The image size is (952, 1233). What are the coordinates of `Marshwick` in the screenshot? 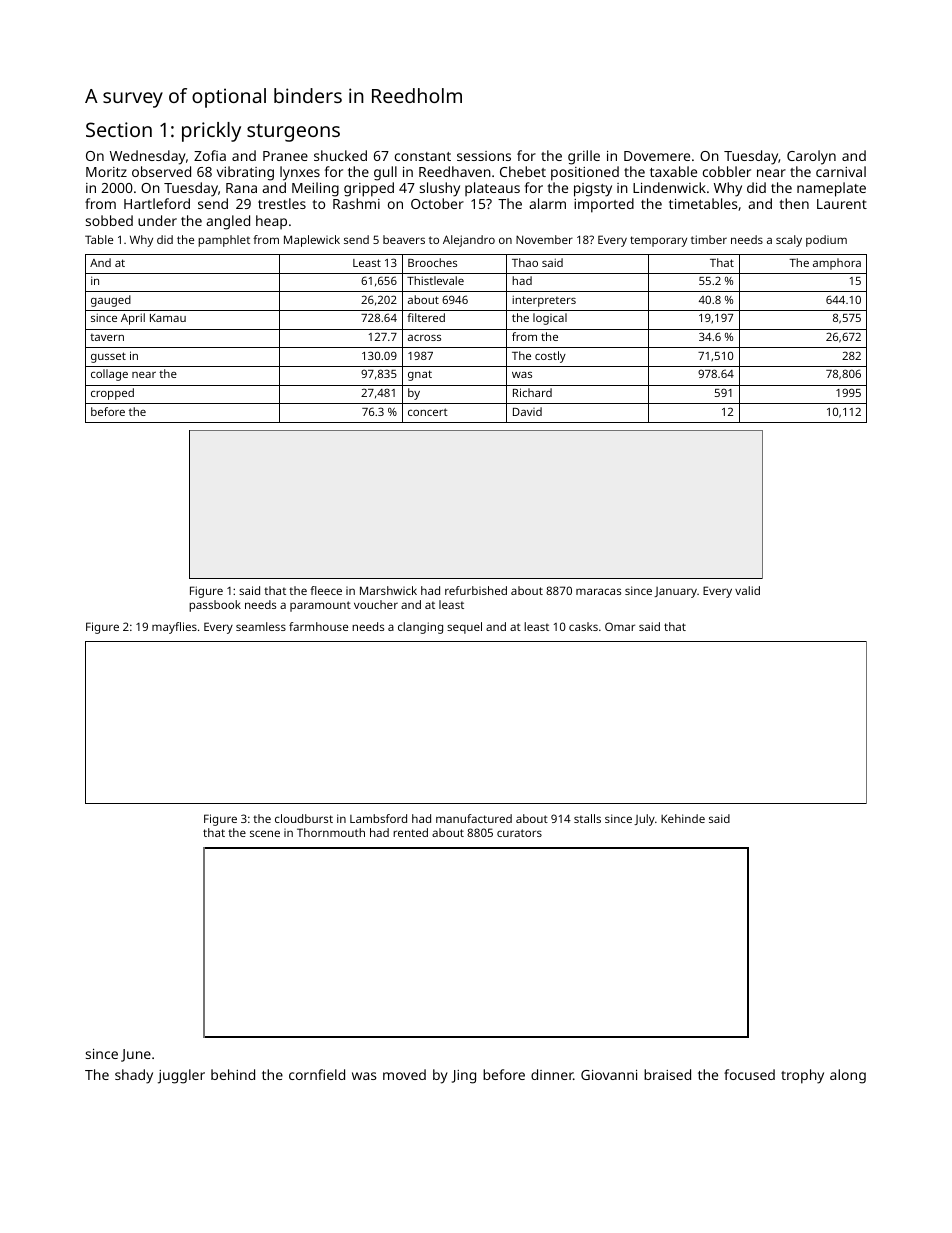 It's located at (388, 590).
